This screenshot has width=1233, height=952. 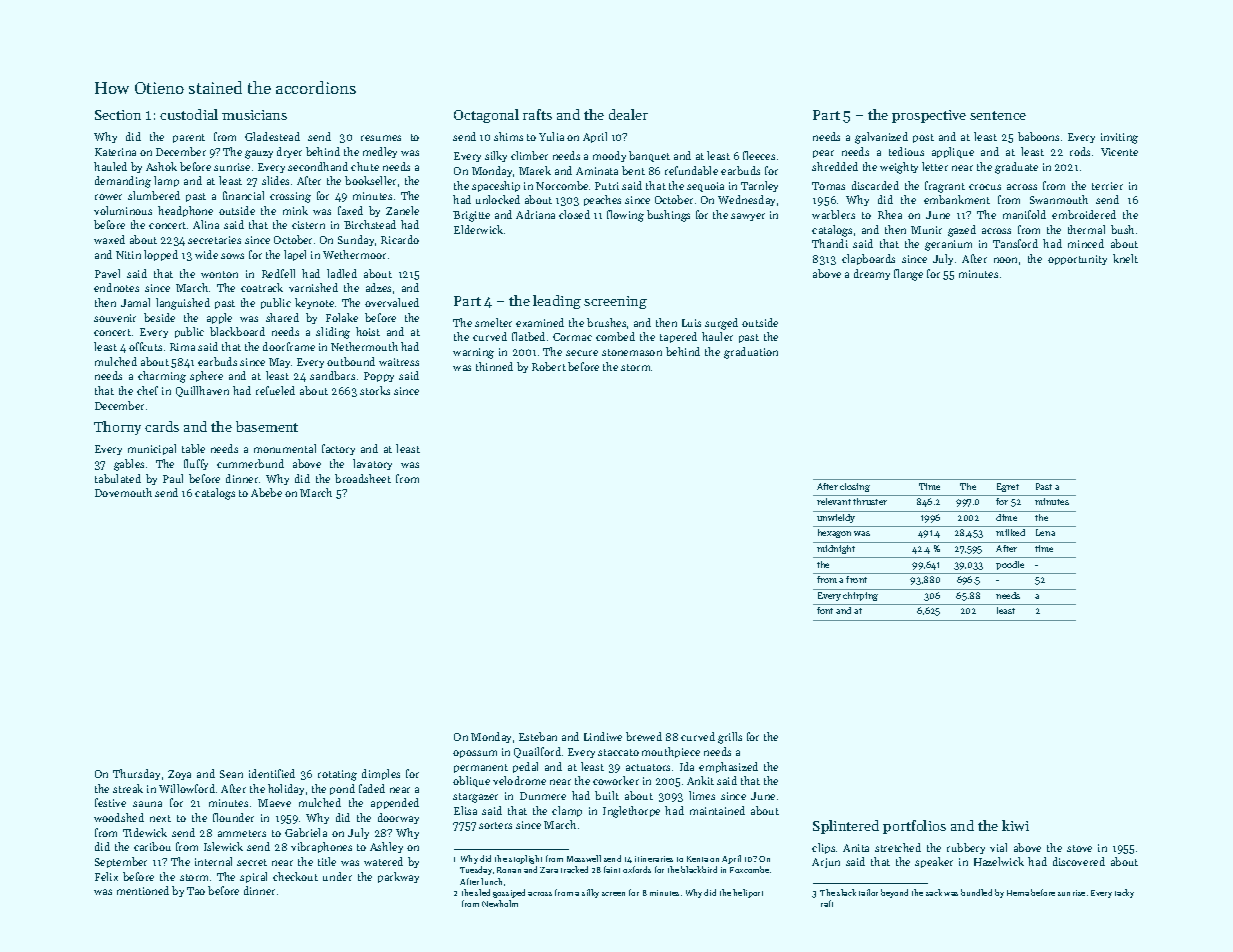 What do you see at coordinates (160, 818) in the screenshot?
I see `next` at bounding box center [160, 818].
